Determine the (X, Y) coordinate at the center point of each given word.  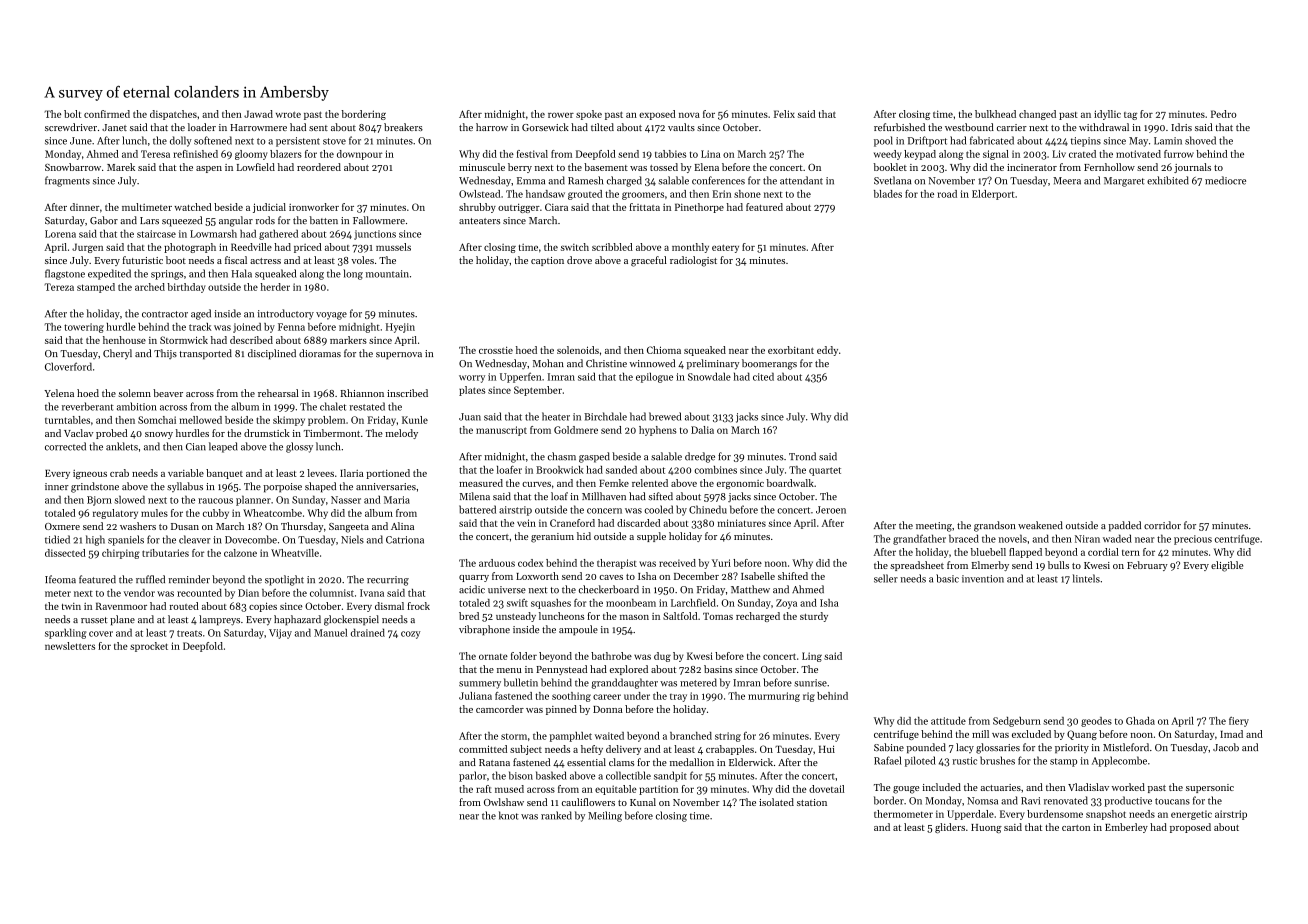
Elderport (993, 195)
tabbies (670, 154)
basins (718, 669)
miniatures (742, 523)
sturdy (814, 617)
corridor (1162, 525)
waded (1117, 538)
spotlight (284, 580)
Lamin (1168, 141)
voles (362, 260)
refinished (195, 154)
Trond (802, 456)
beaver (168, 393)
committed (483, 749)
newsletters (70, 646)
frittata (644, 207)
